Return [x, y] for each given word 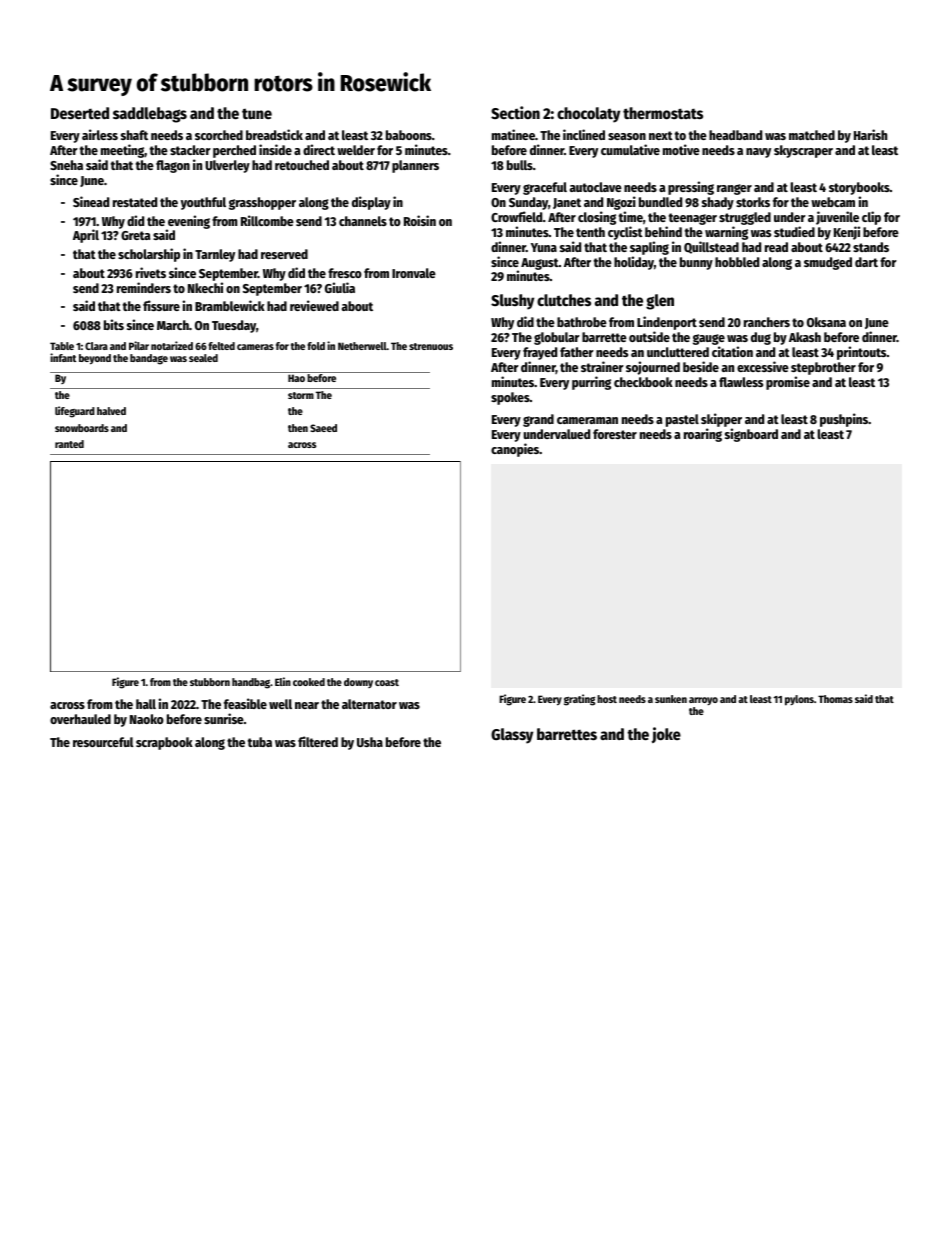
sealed [203, 358]
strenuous [431, 346]
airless [100, 134]
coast [387, 682]
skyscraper [803, 151]
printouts [862, 353]
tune [257, 113]
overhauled [80, 719]
